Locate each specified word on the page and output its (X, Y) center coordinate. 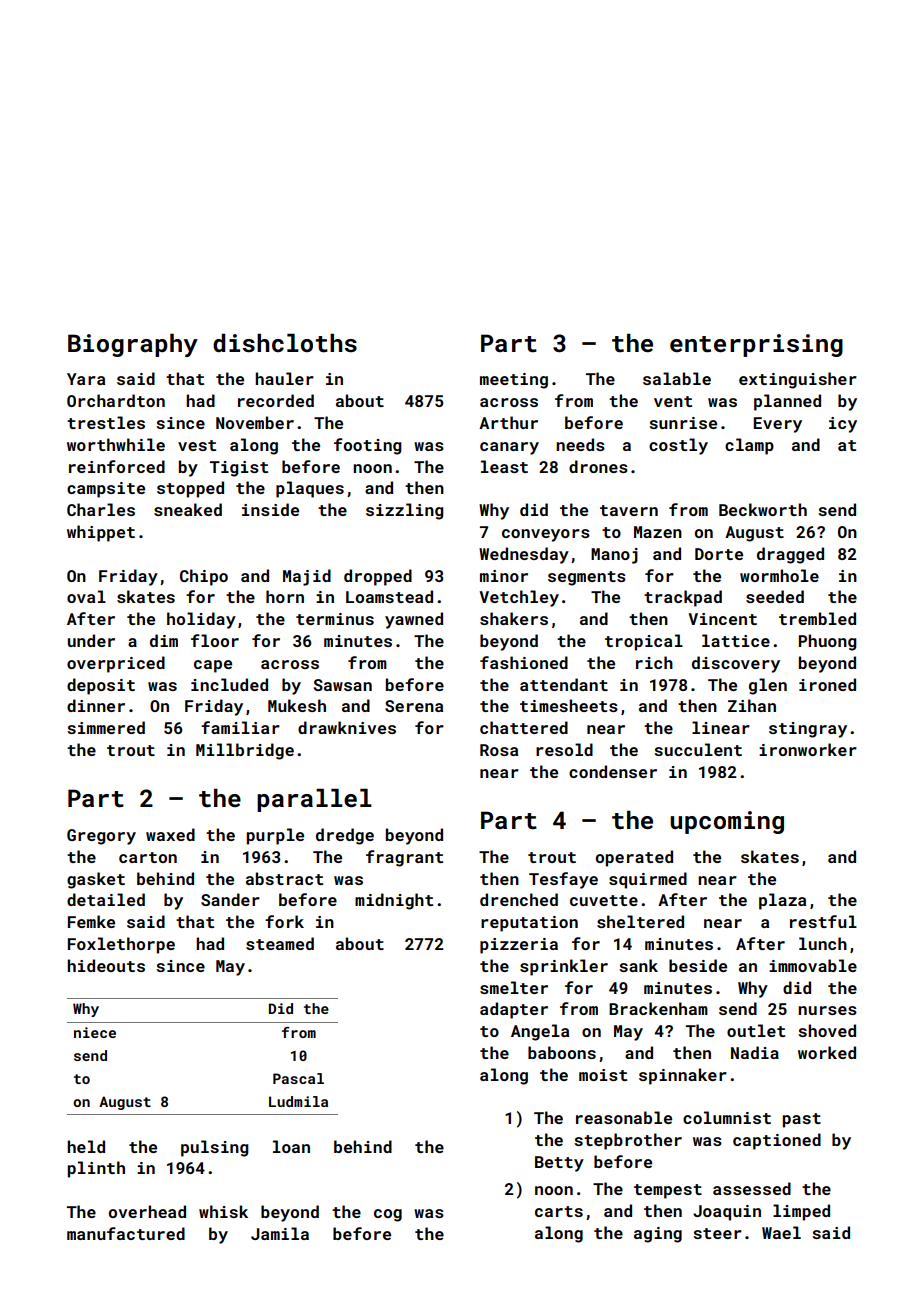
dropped (378, 577)
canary (509, 448)
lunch (823, 943)
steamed (280, 943)
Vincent (722, 619)
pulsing (214, 1148)
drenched (519, 899)
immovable (813, 965)
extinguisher (798, 380)
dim (164, 640)
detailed (106, 899)
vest (197, 445)
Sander (230, 899)
